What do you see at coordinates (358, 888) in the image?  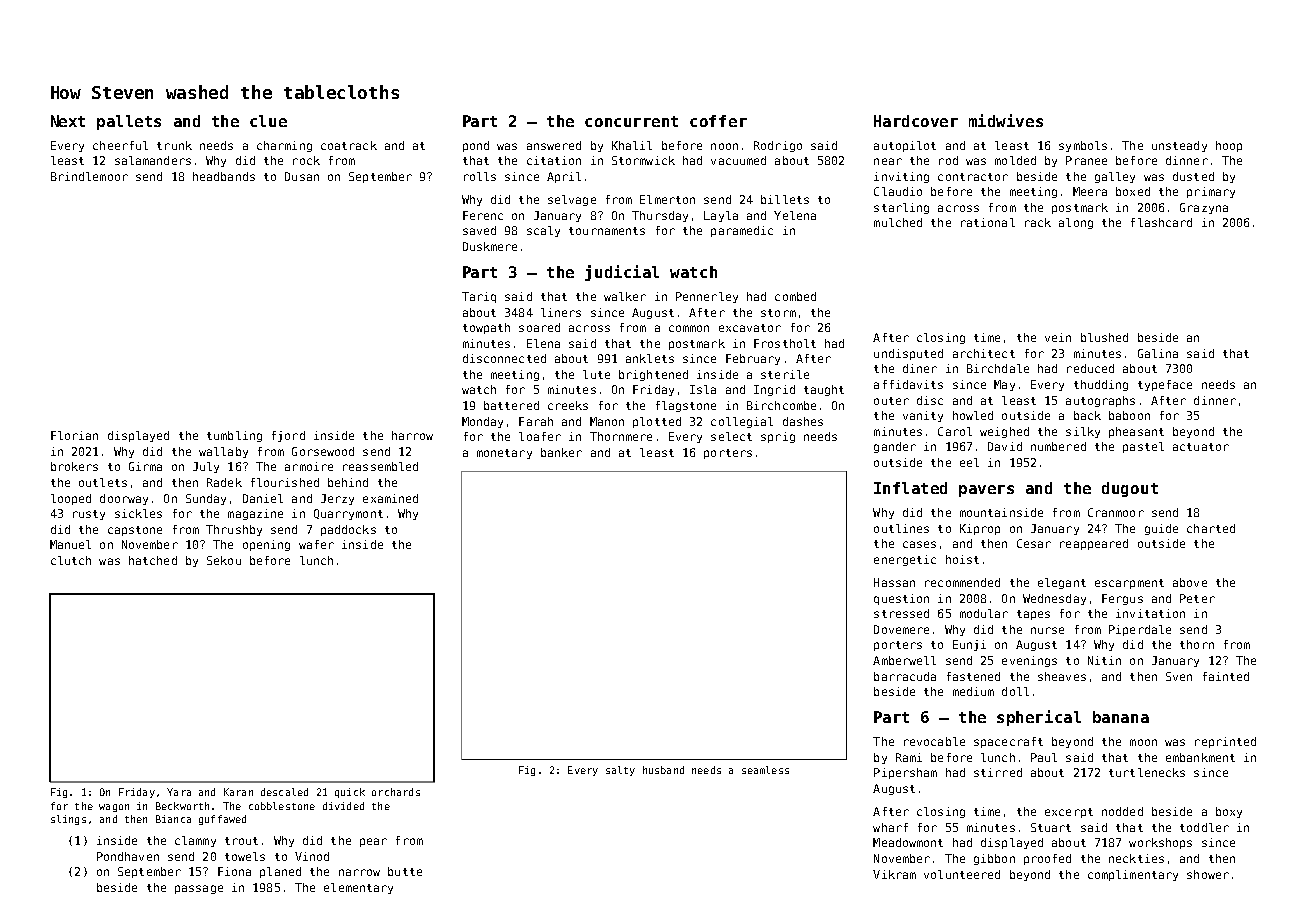 I see `elementary` at bounding box center [358, 888].
